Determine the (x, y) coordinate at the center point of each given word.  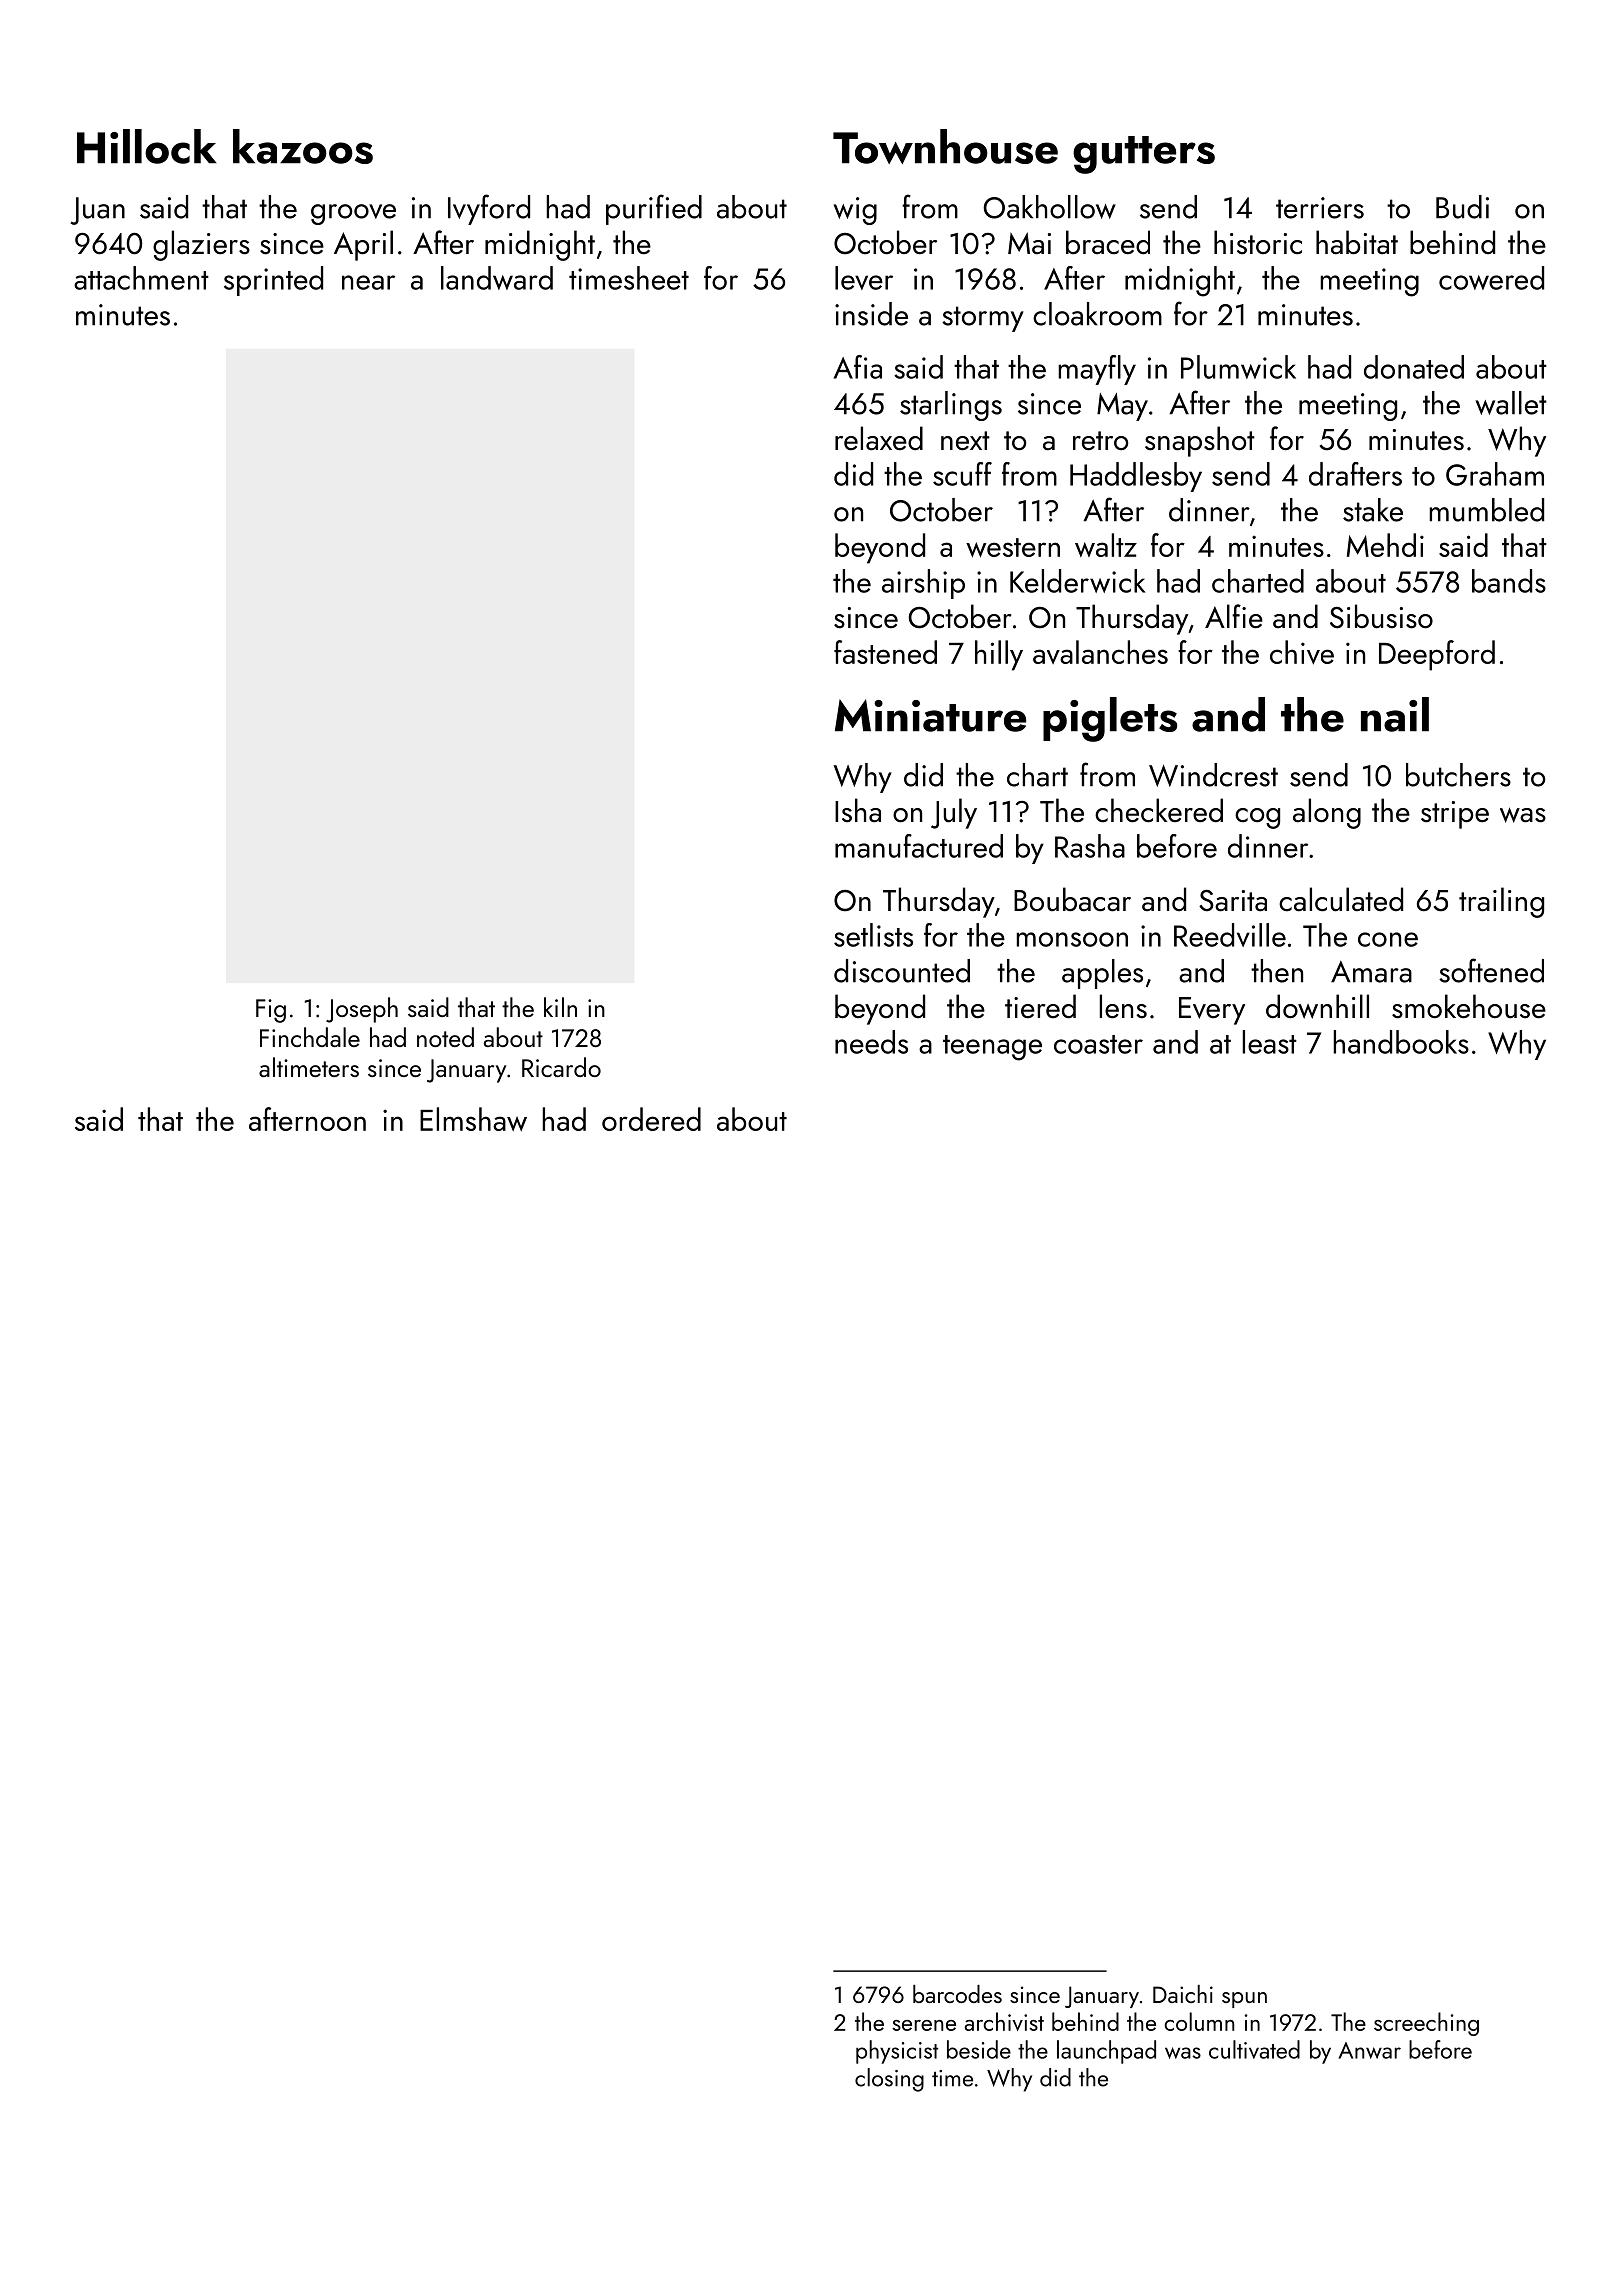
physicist (897, 2052)
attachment (141, 278)
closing (889, 2080)
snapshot (1200, 441)
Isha (858, 810)
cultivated (1254, 2049)
